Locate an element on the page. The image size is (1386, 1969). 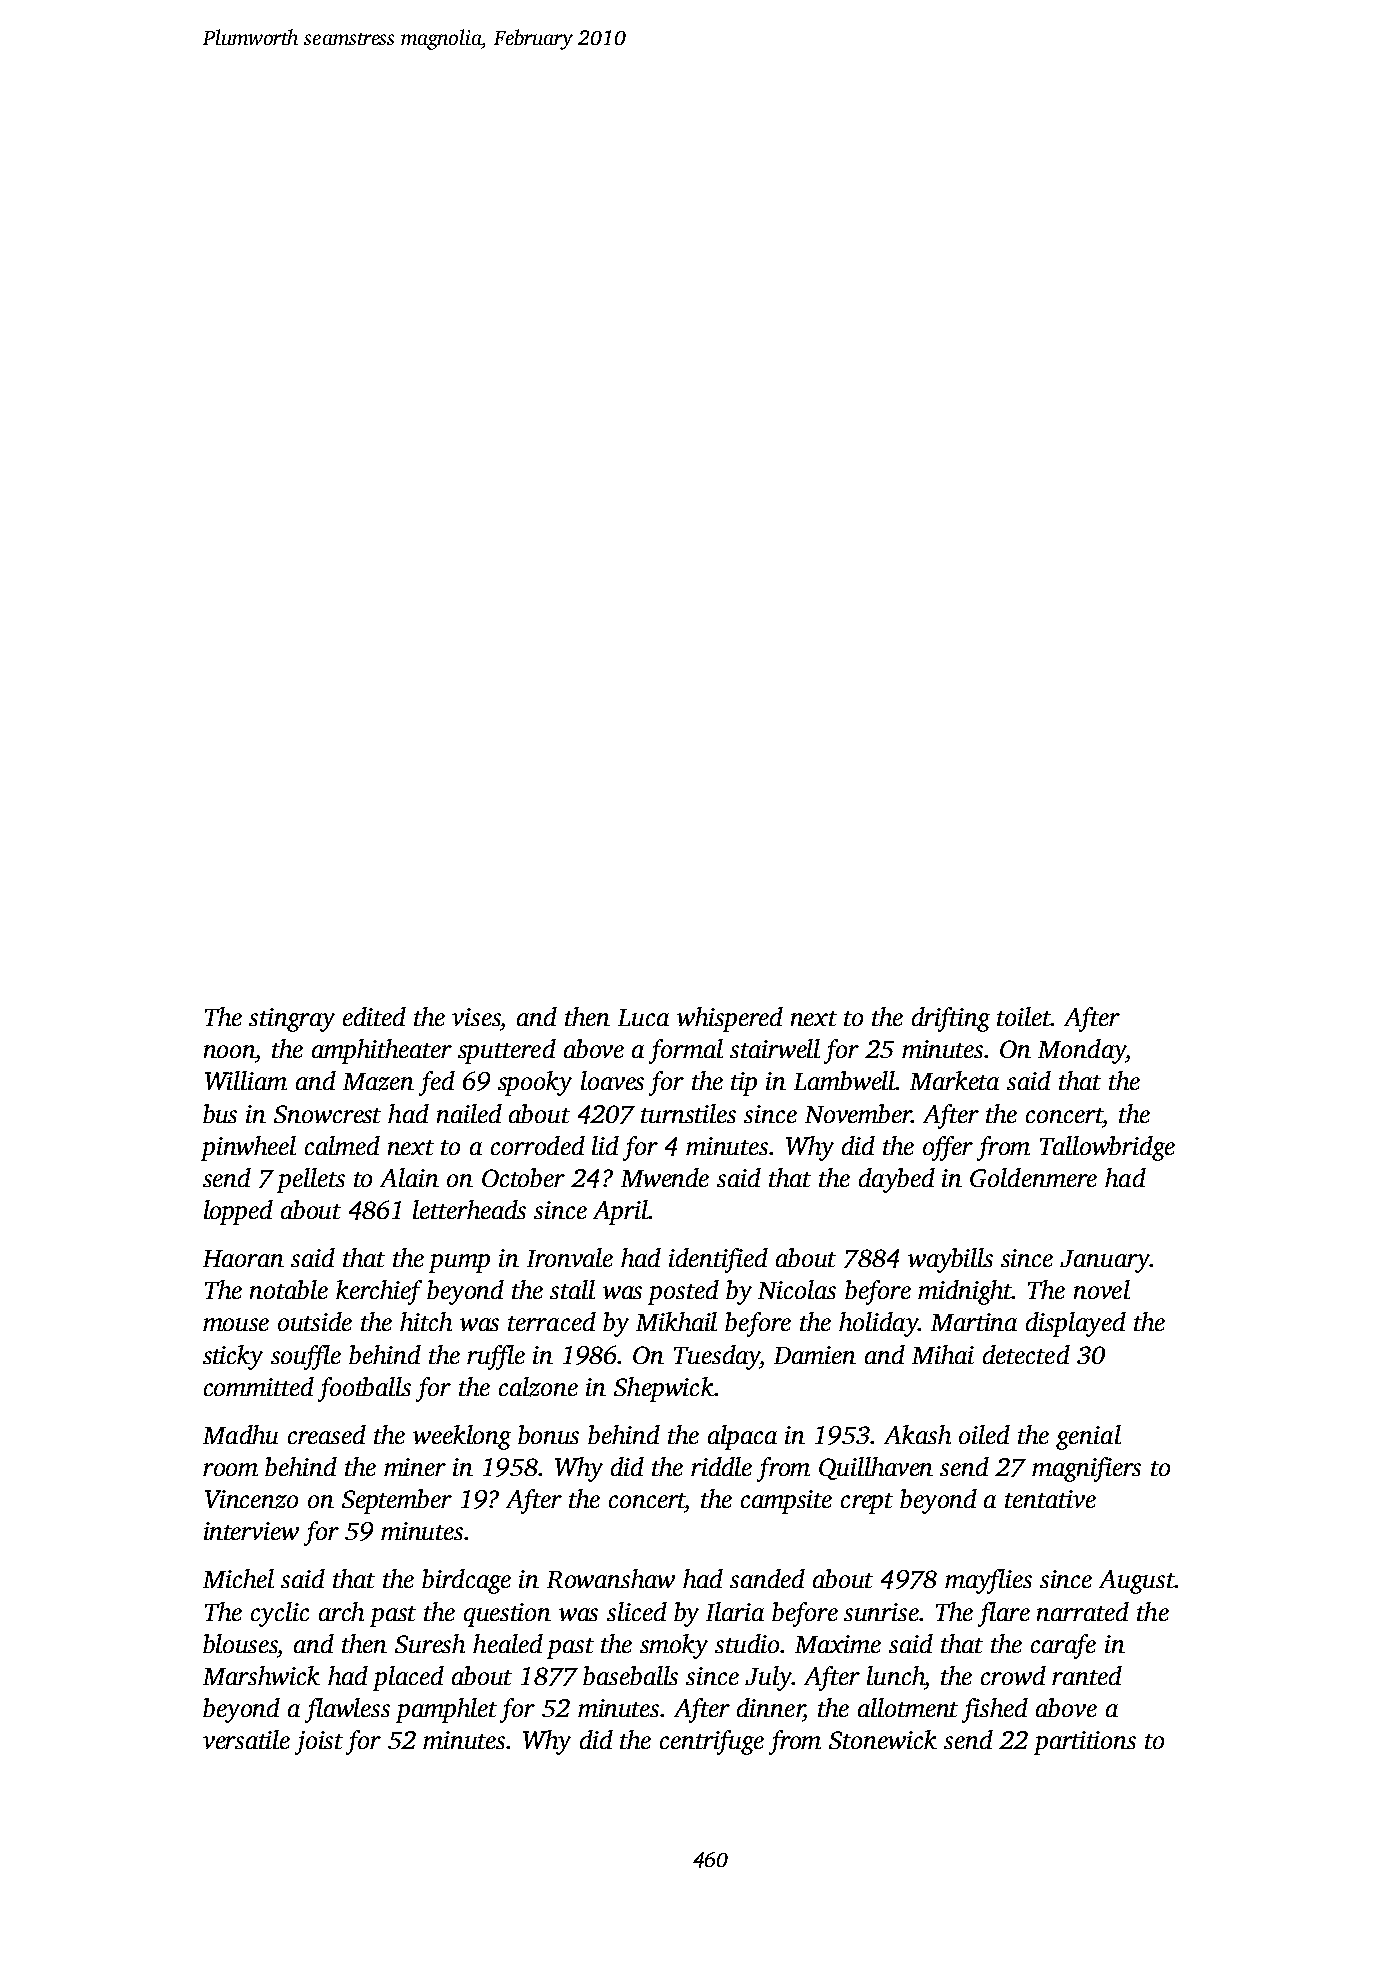
campsite is located at coordinates (786, 1502).
